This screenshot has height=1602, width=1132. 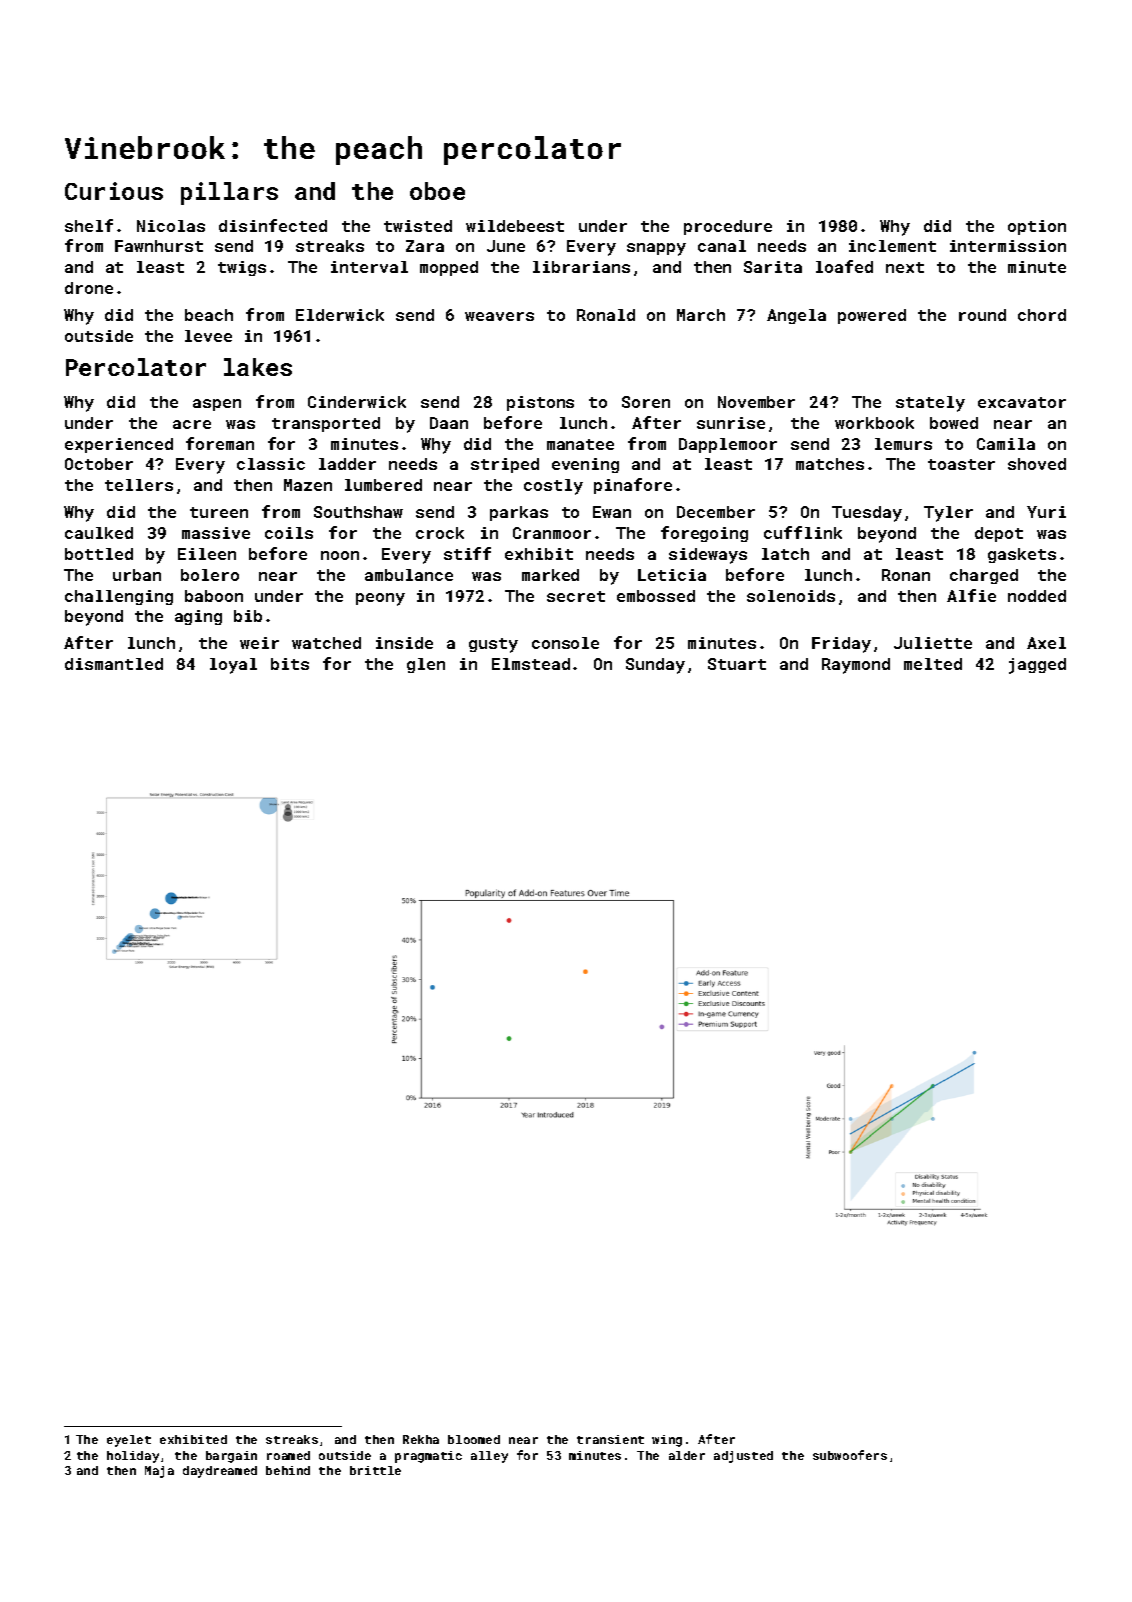 I want to click on bits, so click(x=290, y=664).
